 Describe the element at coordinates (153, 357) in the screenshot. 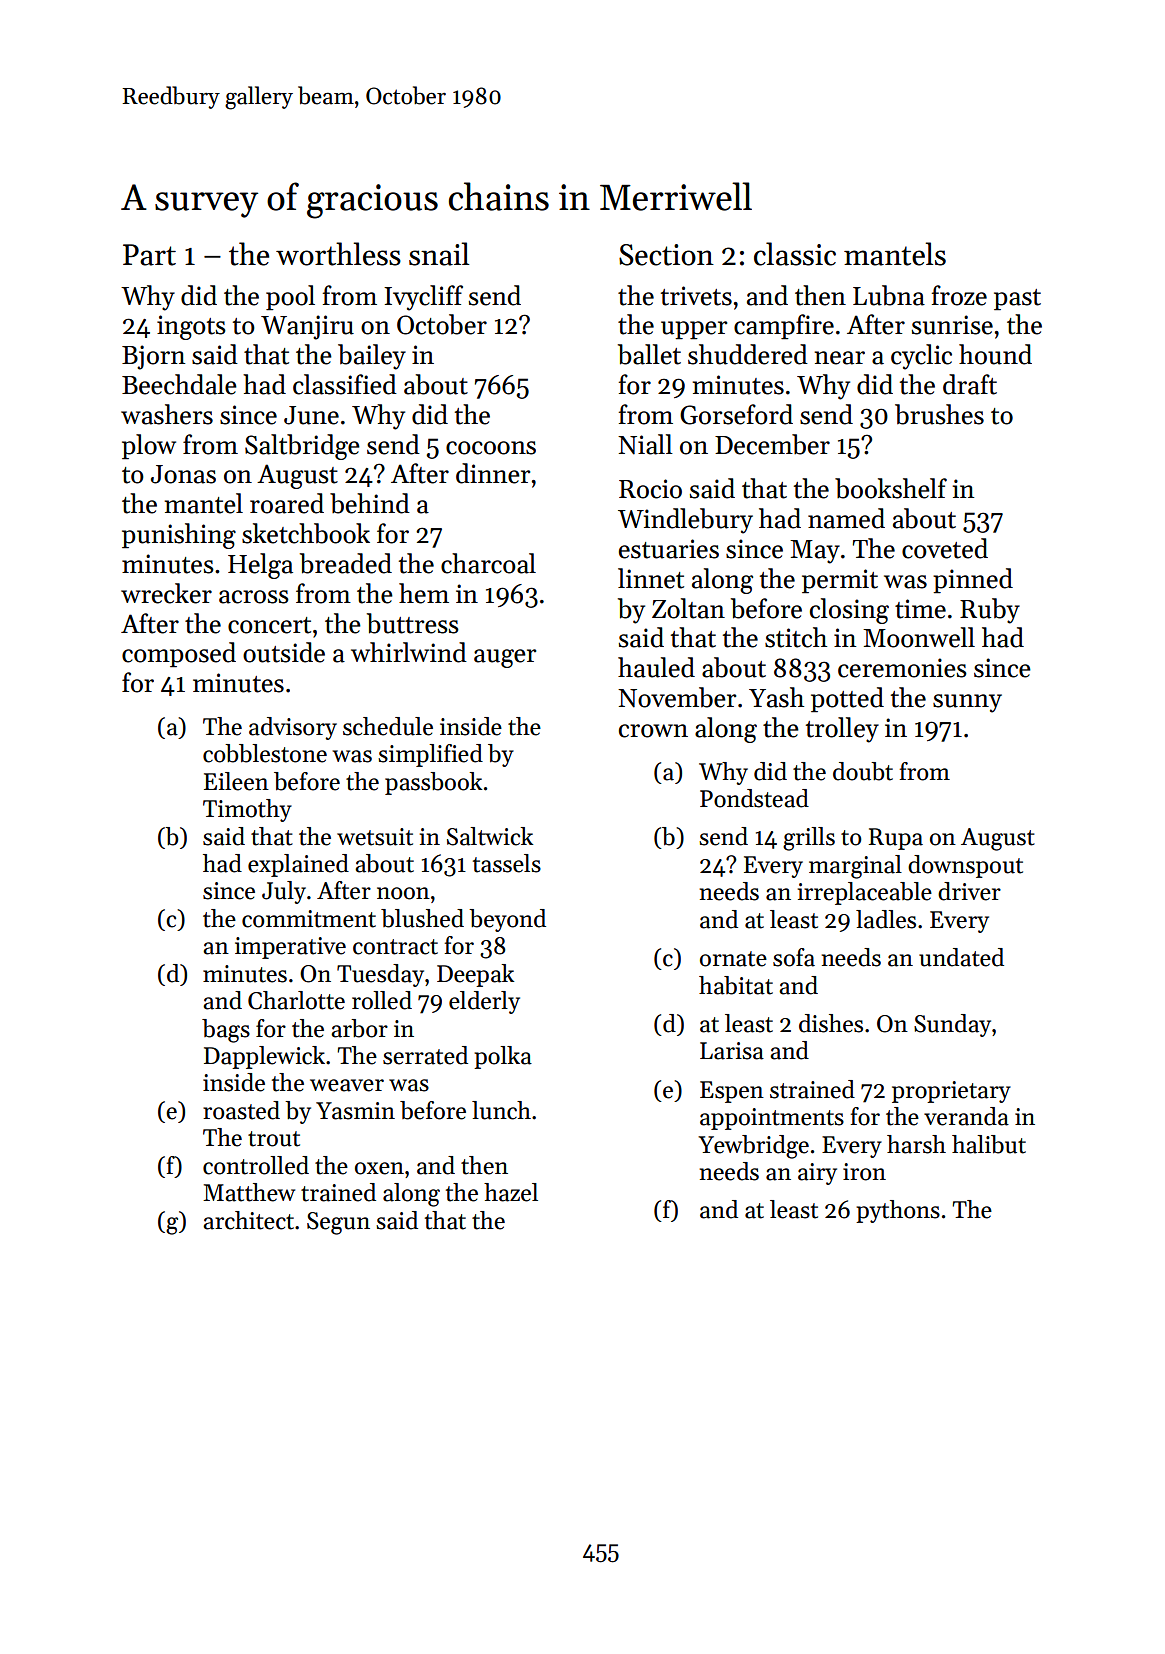

I see `Bjorn` at that location.
